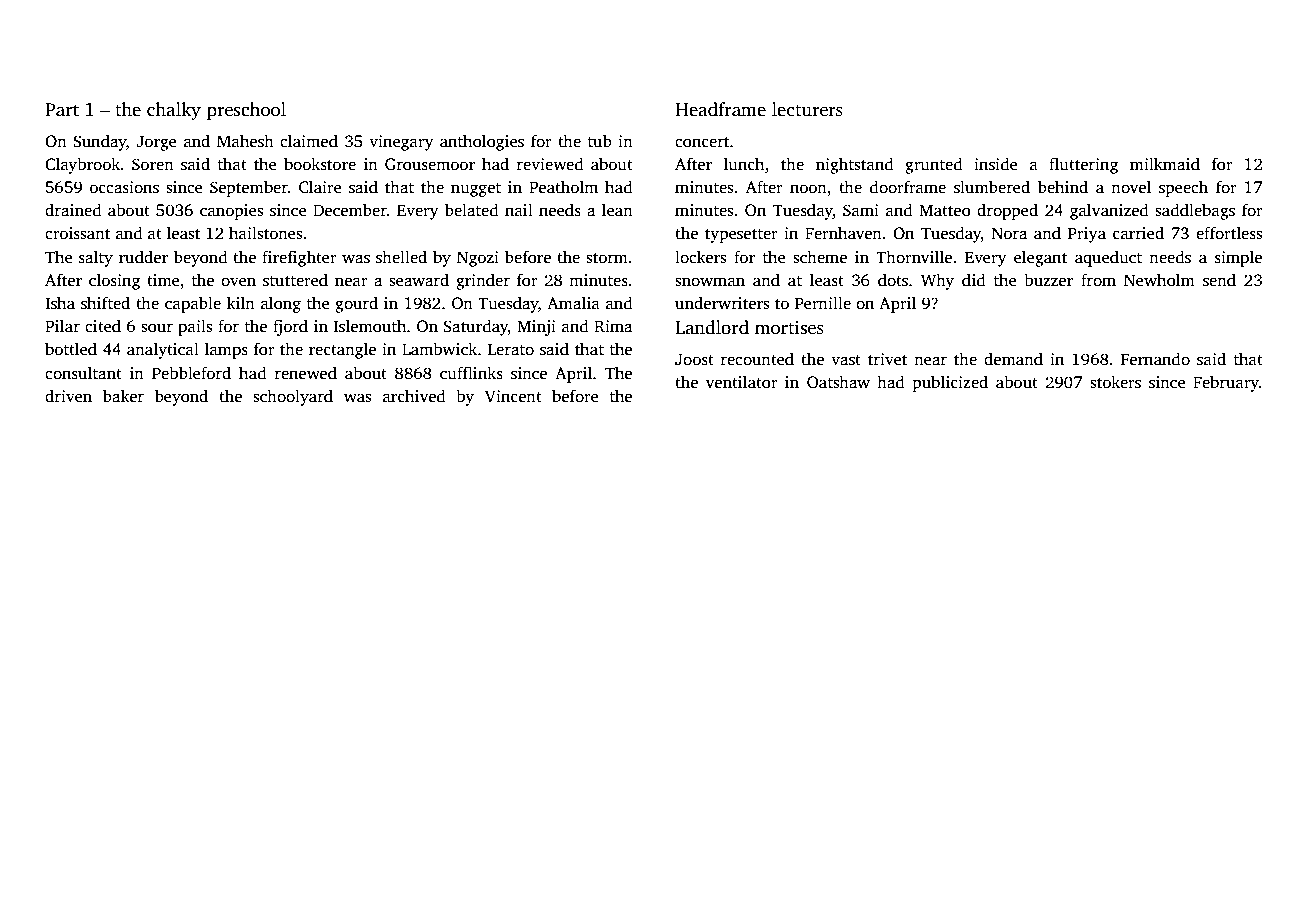 Image resolution: width=1308 pixels, height=924 pixels. What do you see at coordinates (174, 111) in the screenshot?
I see `chalky` at bounding box center [174, 111].
